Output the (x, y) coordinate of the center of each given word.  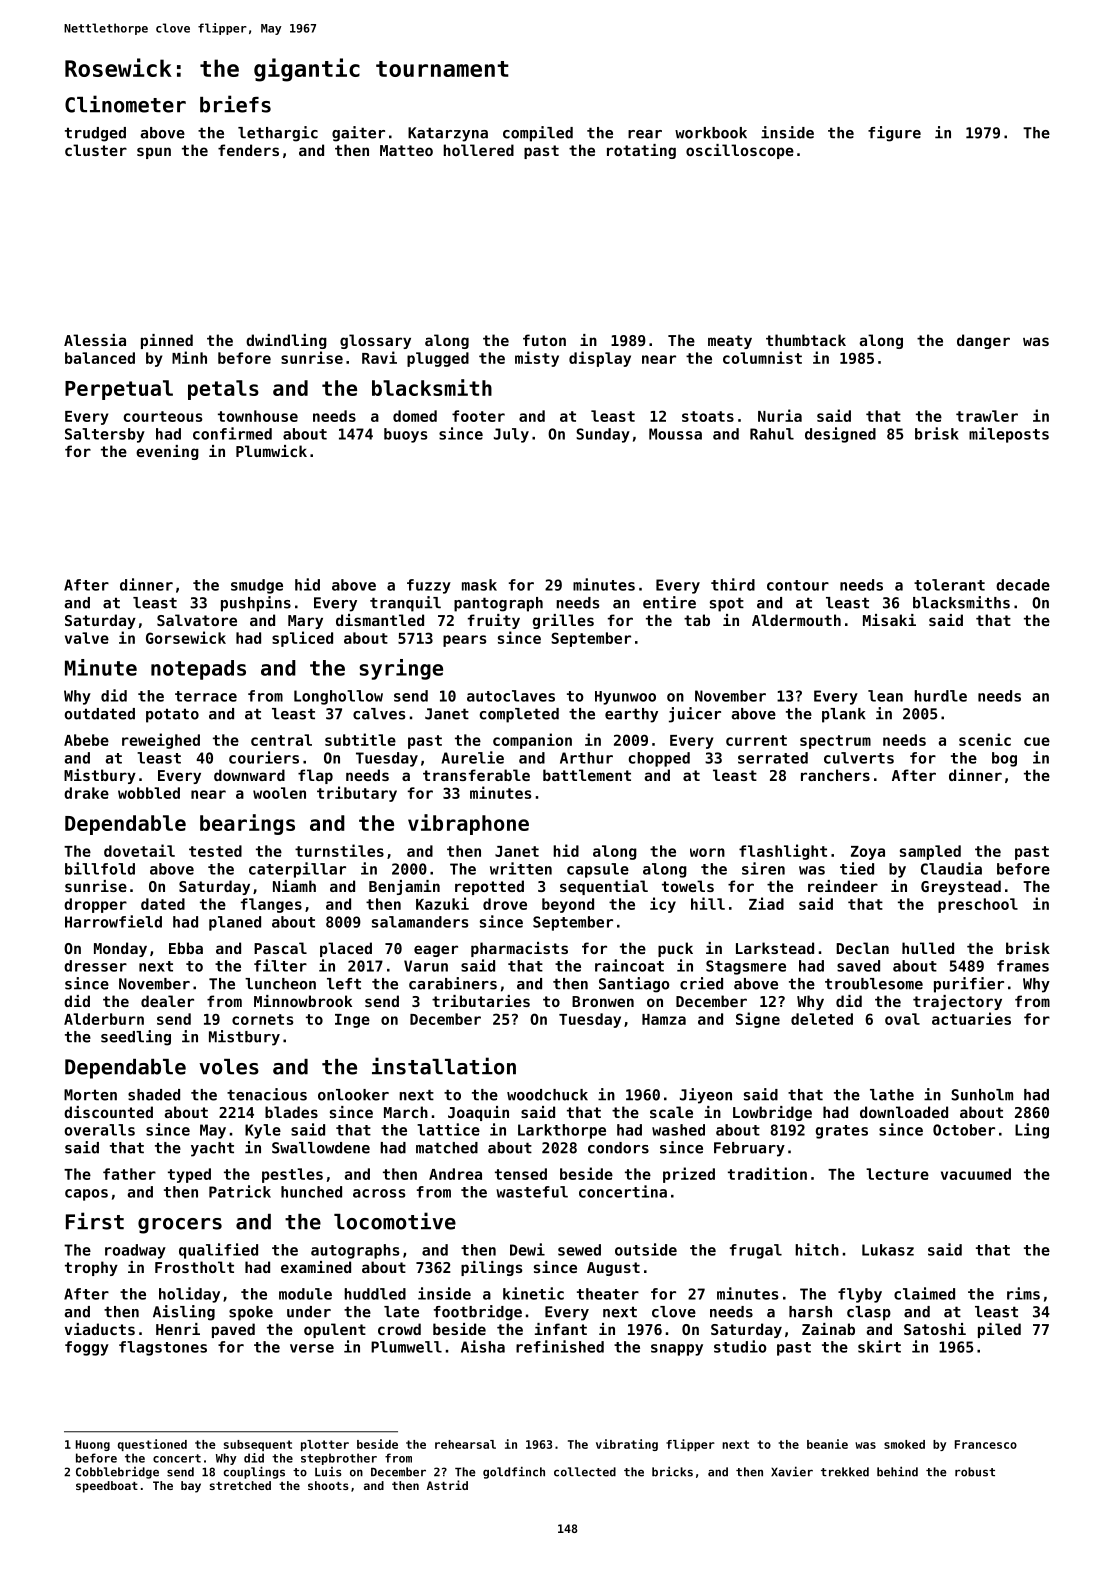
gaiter (358, 134)
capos (86, 1195)
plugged (438, 359)
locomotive (395, 1221)
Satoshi (935, 1329)
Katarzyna (448, 134)
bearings (247, 824)
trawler (987, 416)
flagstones (163, 1348)
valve (87, 638)
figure (894, 134)
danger (983, 341)
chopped (659, 759)
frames (1023, 966)
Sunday (603, 435)
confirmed (232, 433)
